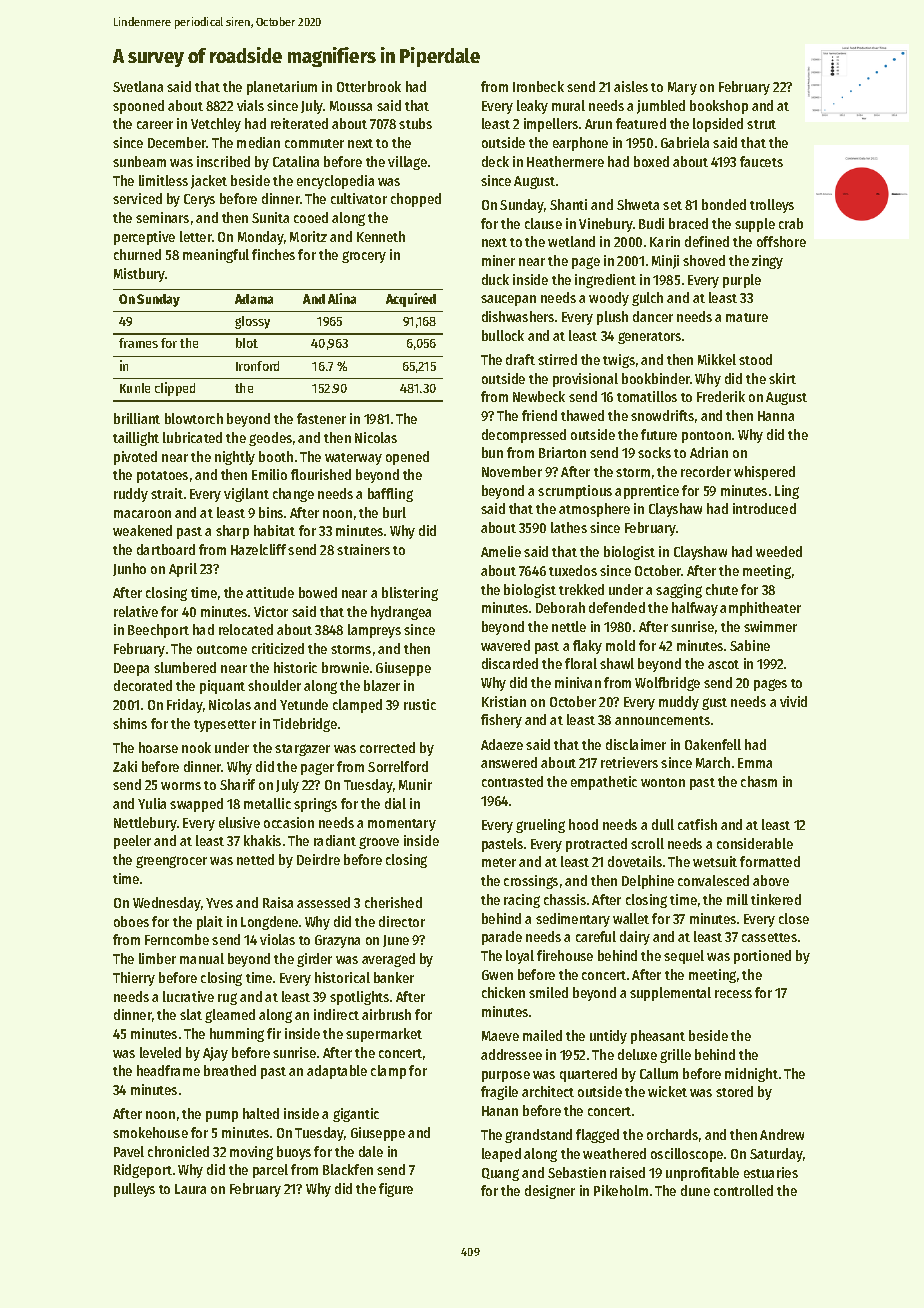 The image size is (924, 1308). I want to click on wavered, so click(505, 645).
